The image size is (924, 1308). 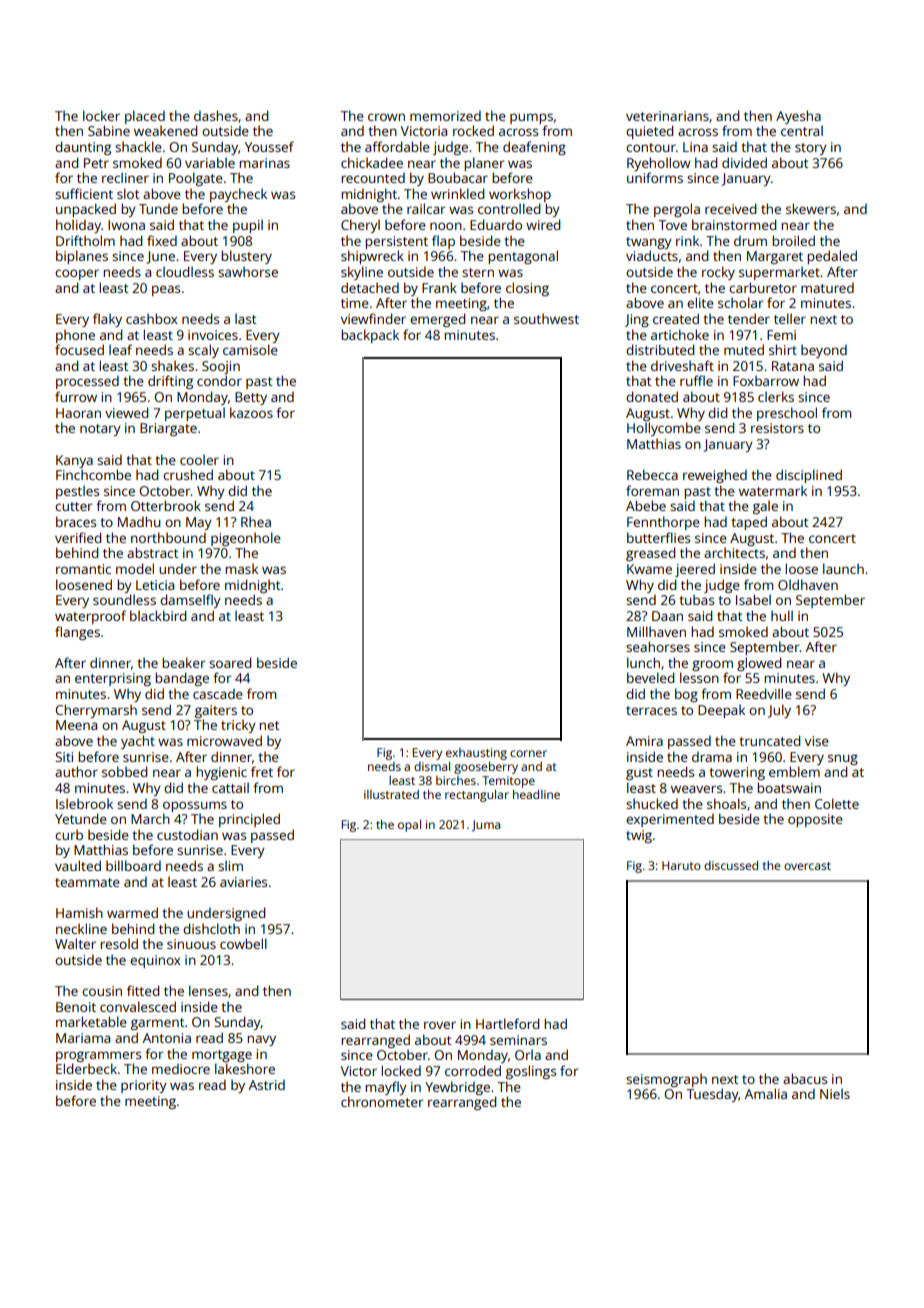 I want to click on cowbell, so click(x=243, y=943).
